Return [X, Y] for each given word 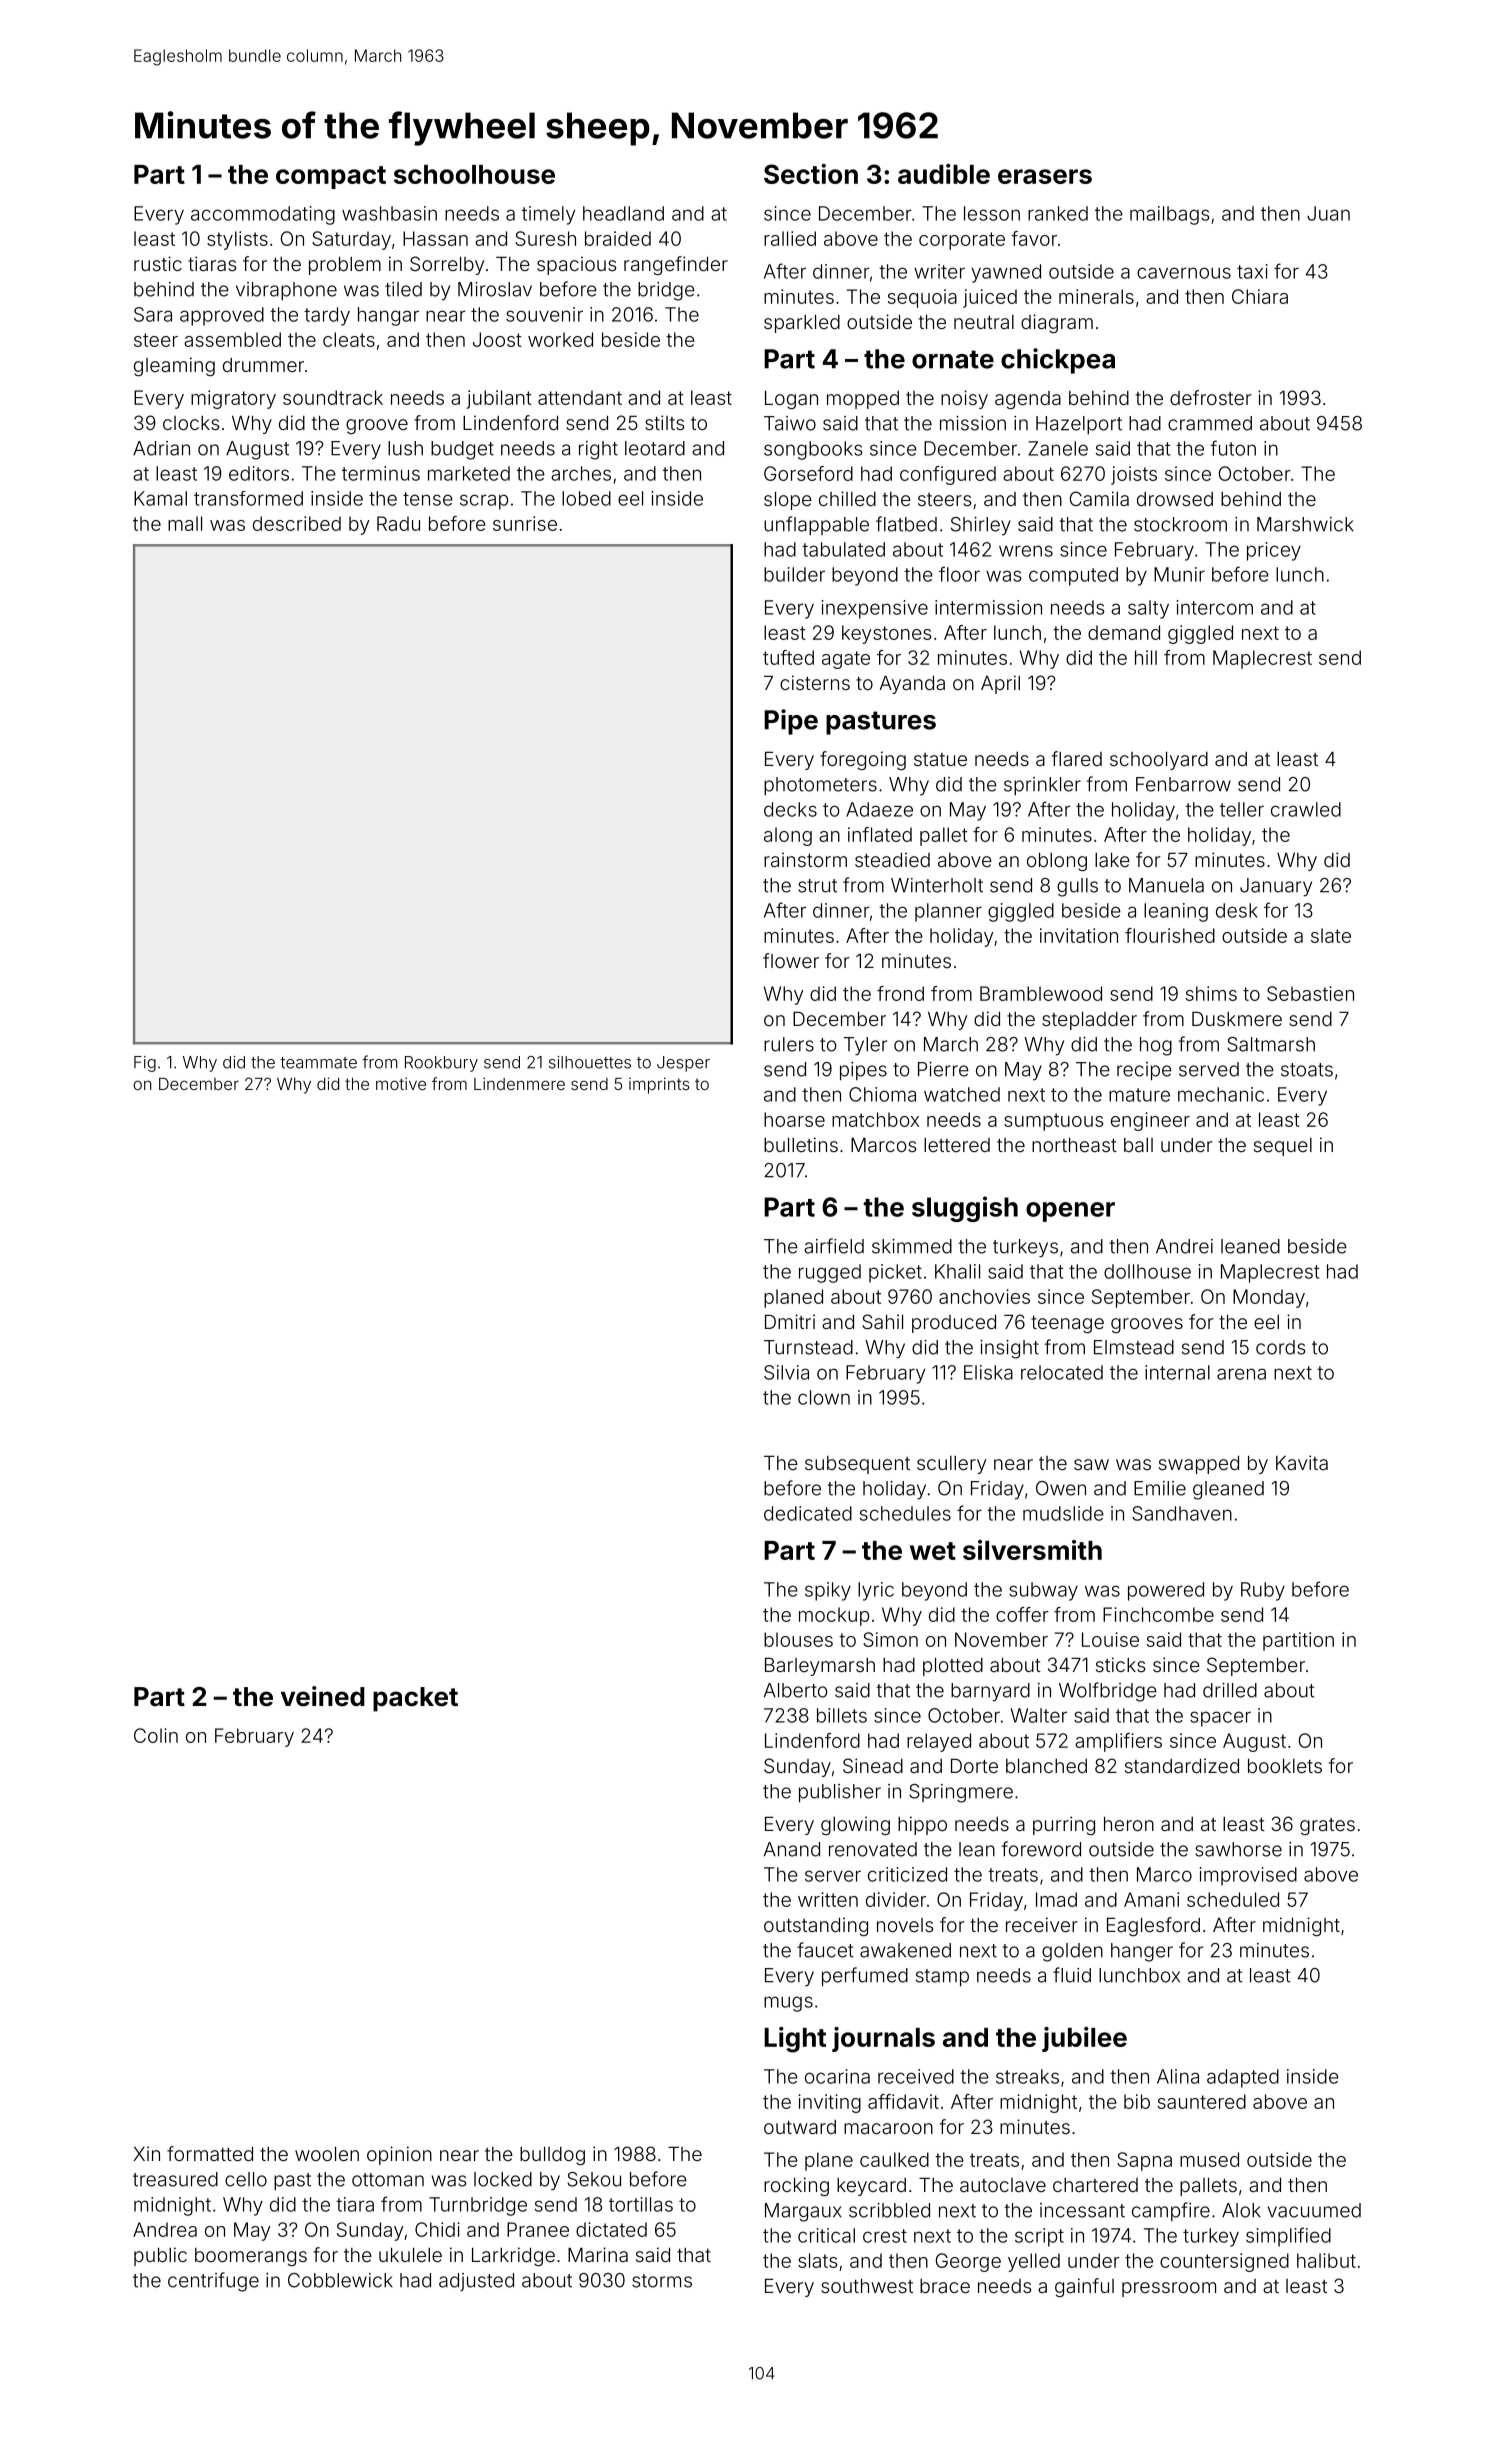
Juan [1328, 213]
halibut [1326, 2260]
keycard [871, 2187]
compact [331, 177]
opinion [399, 2155]
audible [944, 174]
